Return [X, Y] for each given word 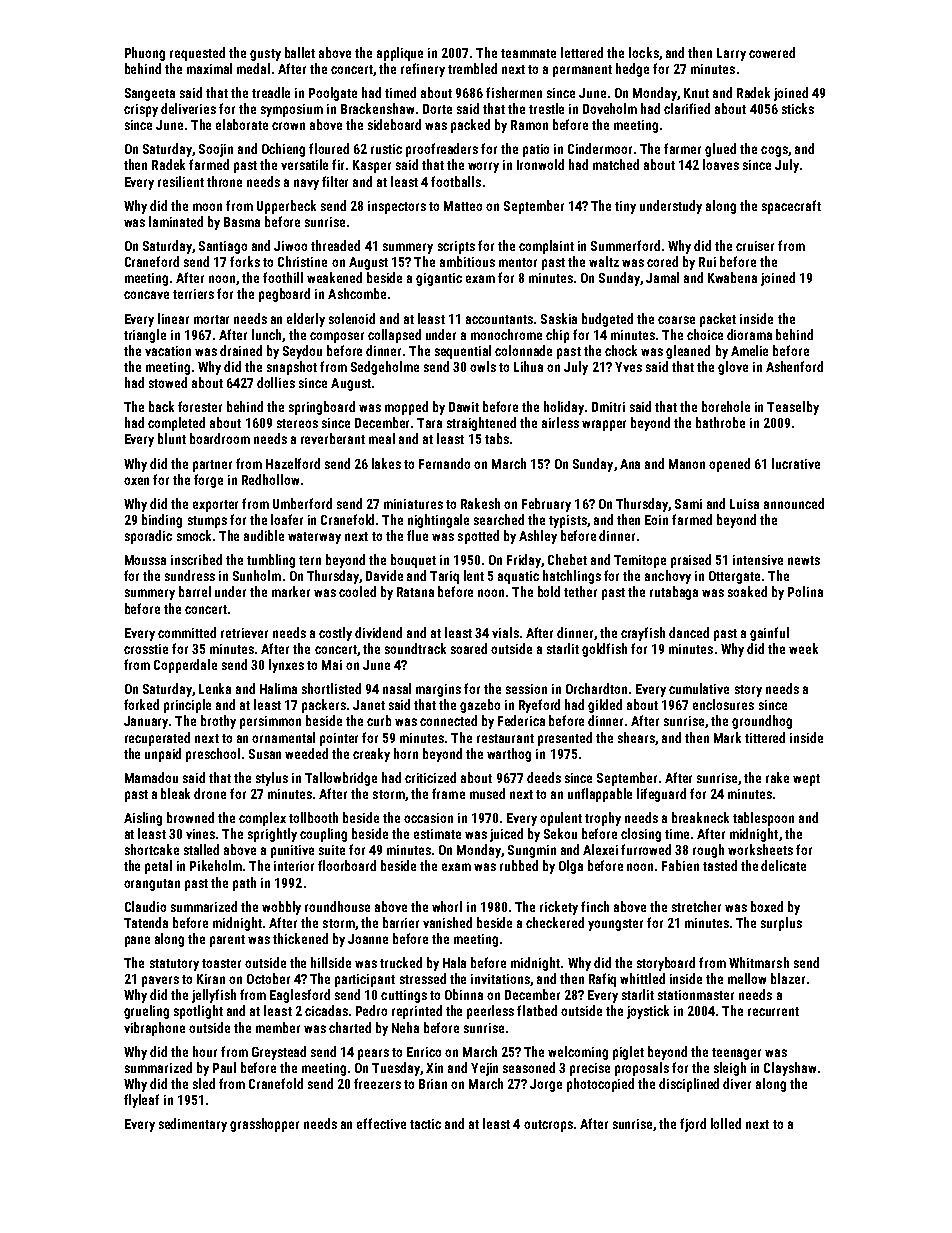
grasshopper [264, 1125]
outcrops [548, 1126]
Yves [628, 367]
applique [400, 54]
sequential [463, 352]
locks [644, 52]
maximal [209, 68]
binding [162, 521]
